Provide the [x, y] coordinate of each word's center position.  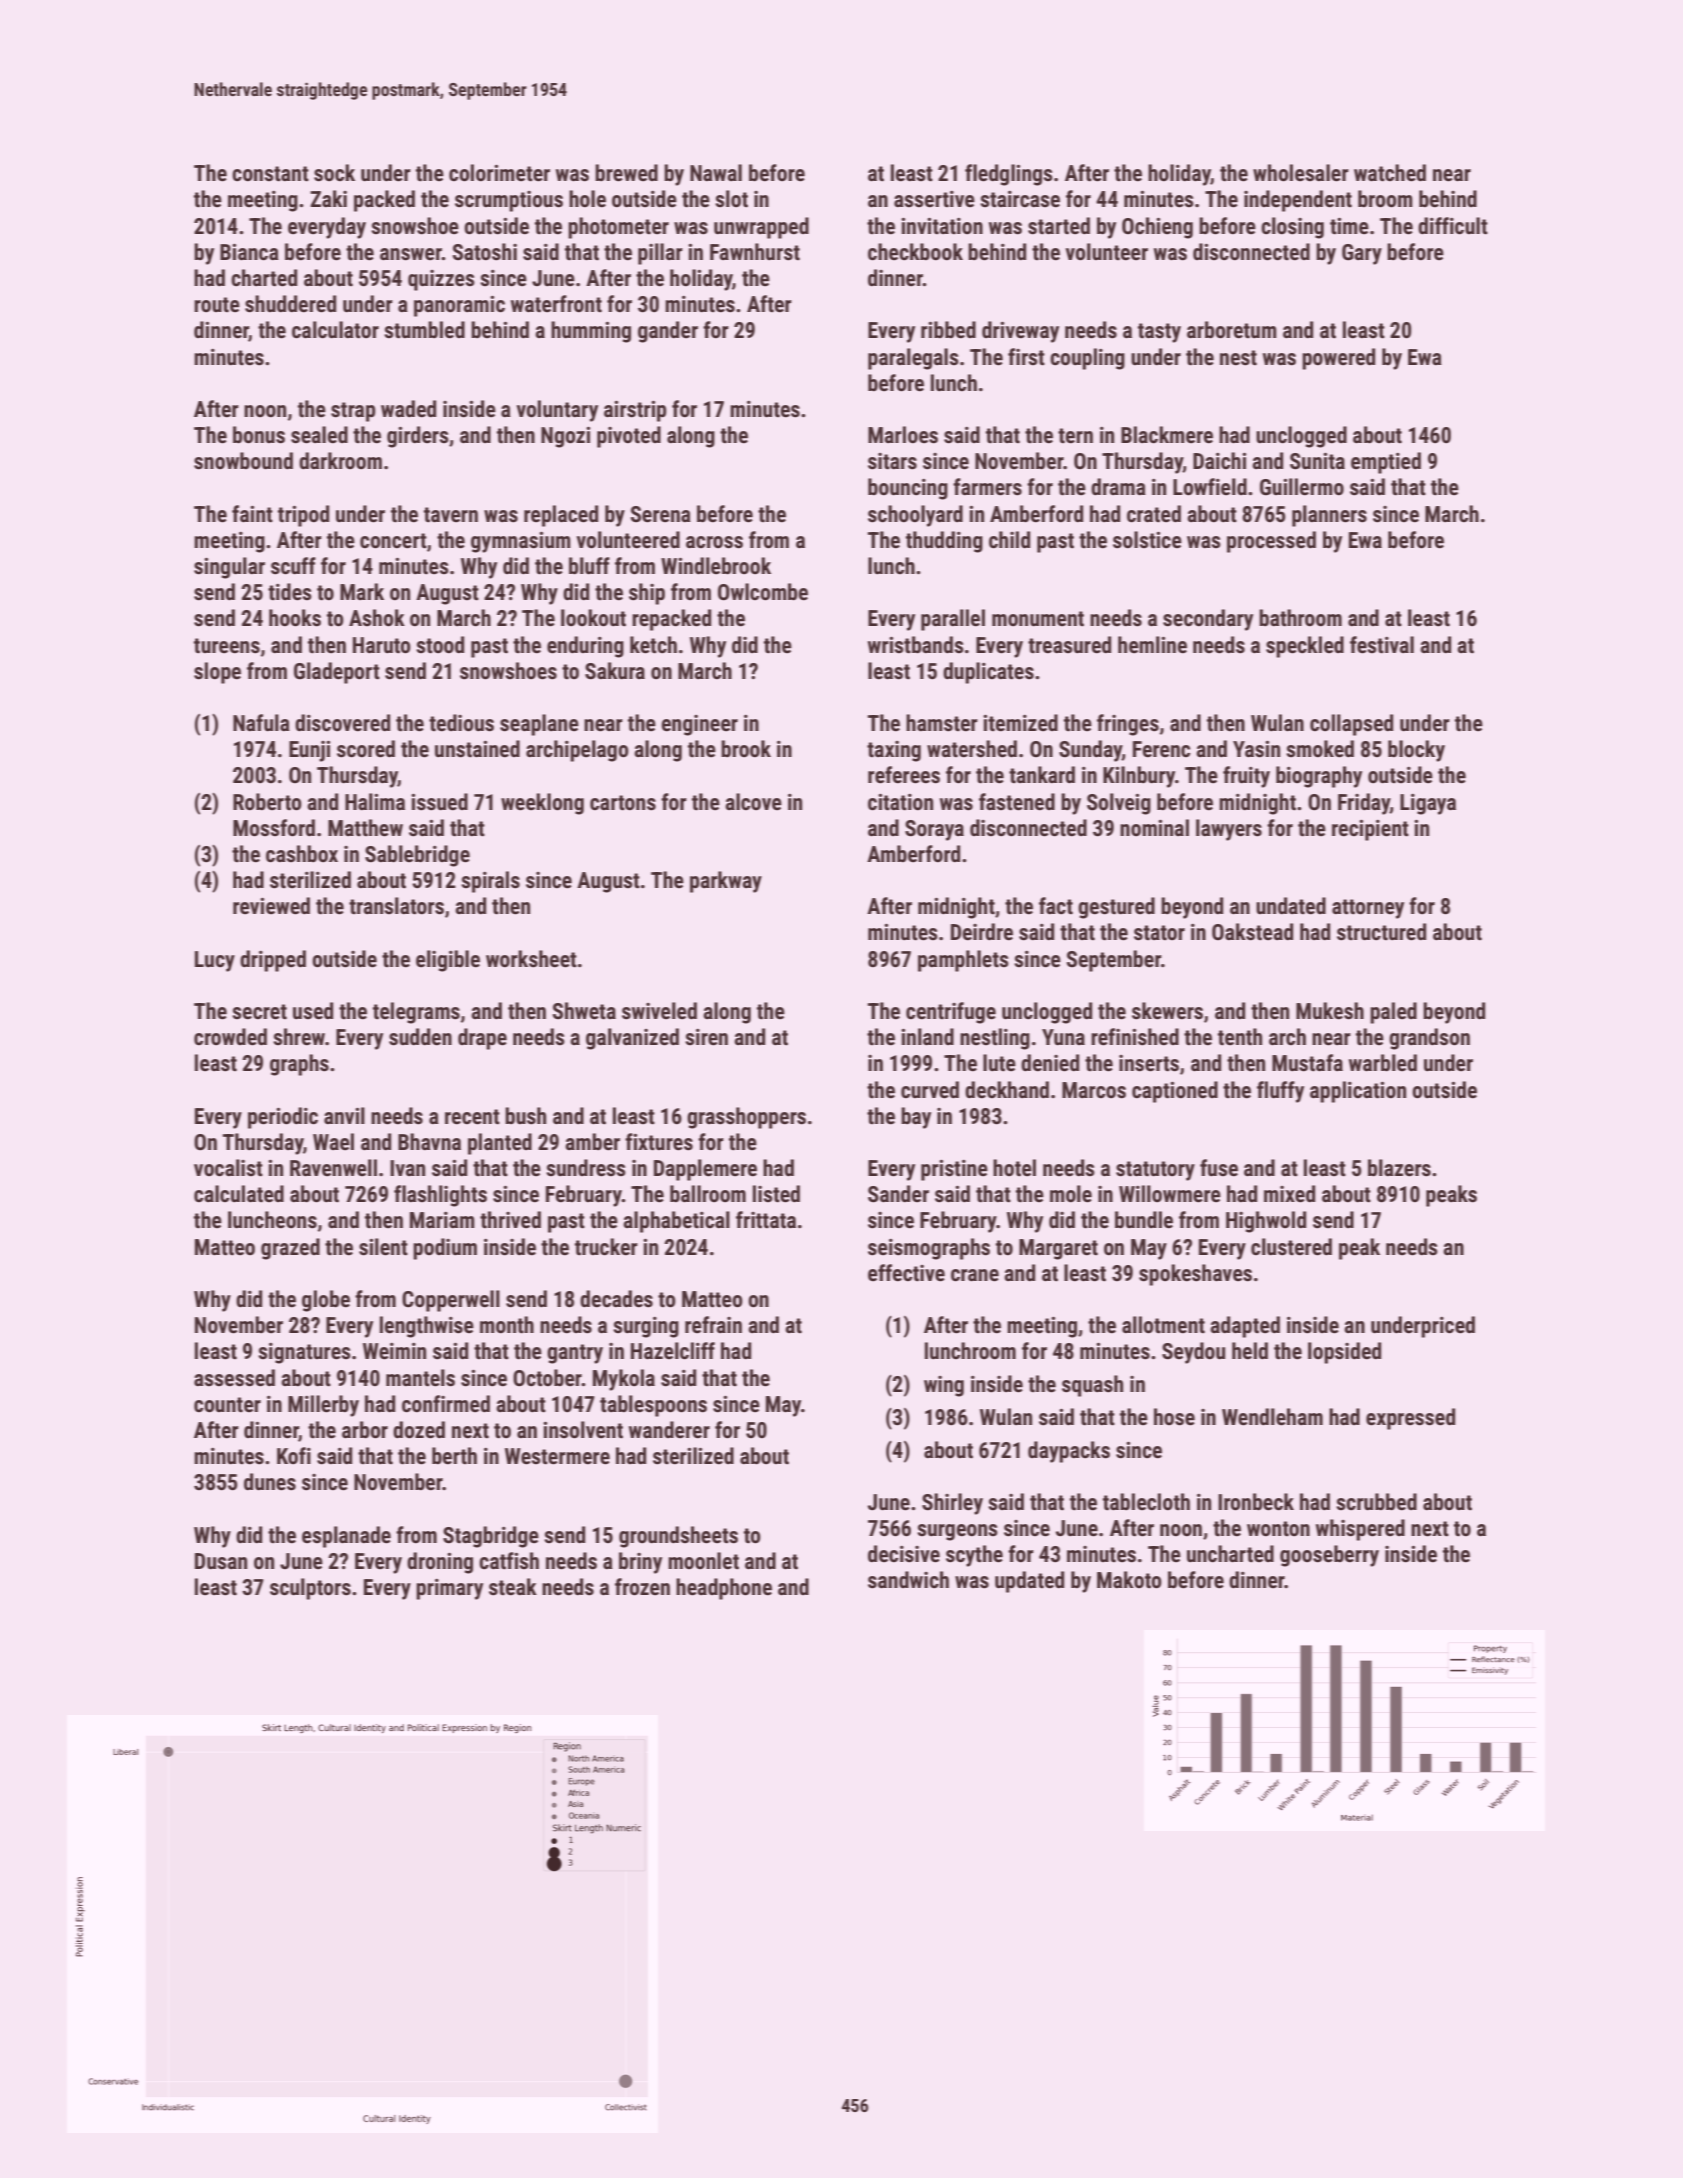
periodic [283, 1118]
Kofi [294, 1456]
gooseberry [1329, 1556]
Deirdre [982, 932]
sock [334, 173]
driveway [1020, 332]
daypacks [1069, 1452]
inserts [1149, 1063]
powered [1338, 359]
